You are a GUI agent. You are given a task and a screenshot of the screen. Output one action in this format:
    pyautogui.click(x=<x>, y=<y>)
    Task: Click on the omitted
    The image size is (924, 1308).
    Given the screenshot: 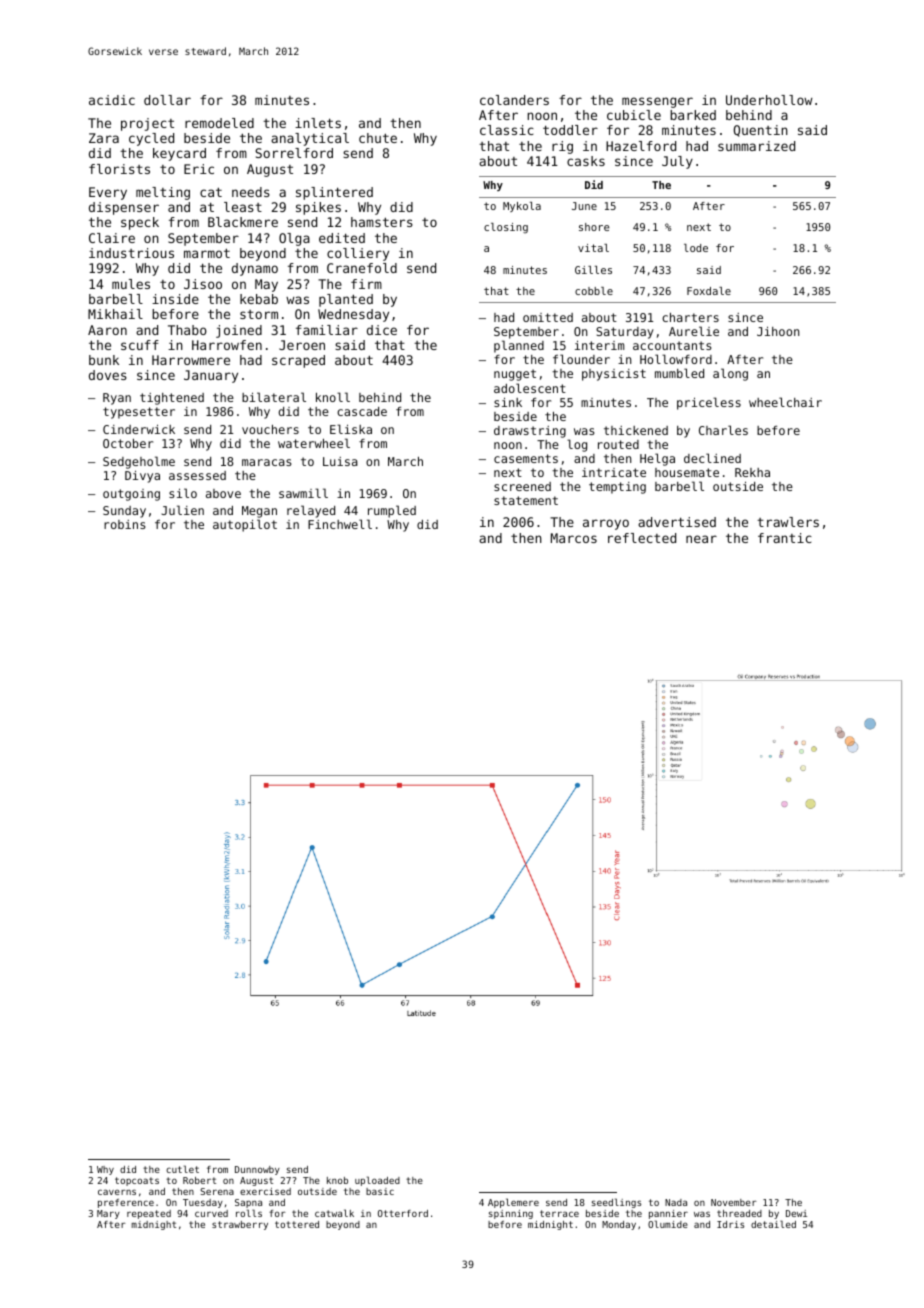 What is the action you would take?
    pyautogui.click(x=548, y=317)
